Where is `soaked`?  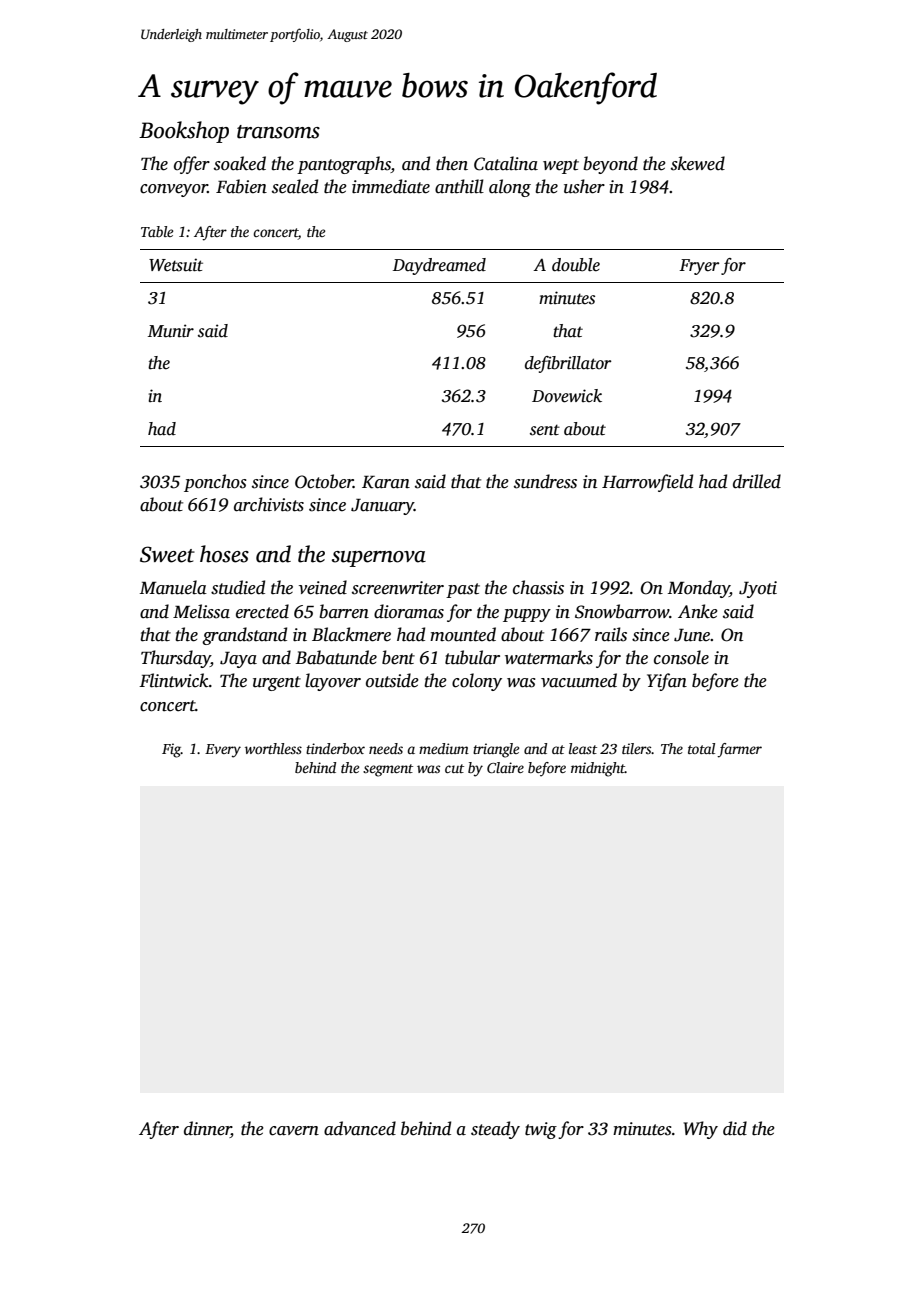
soaked is located at coordinates (240, 163).
